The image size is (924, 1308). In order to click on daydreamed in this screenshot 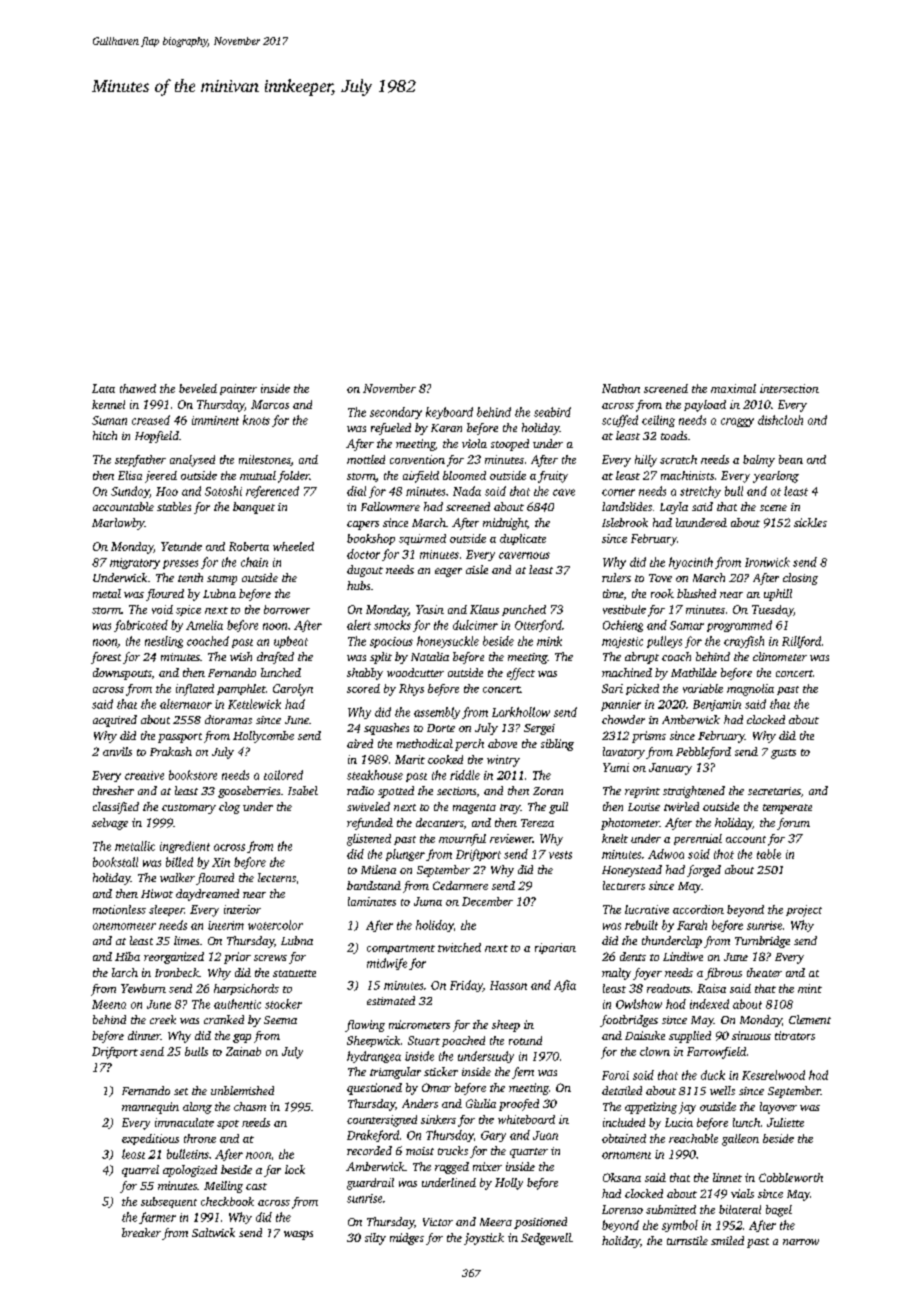, I will do `click(207, 895)`.
